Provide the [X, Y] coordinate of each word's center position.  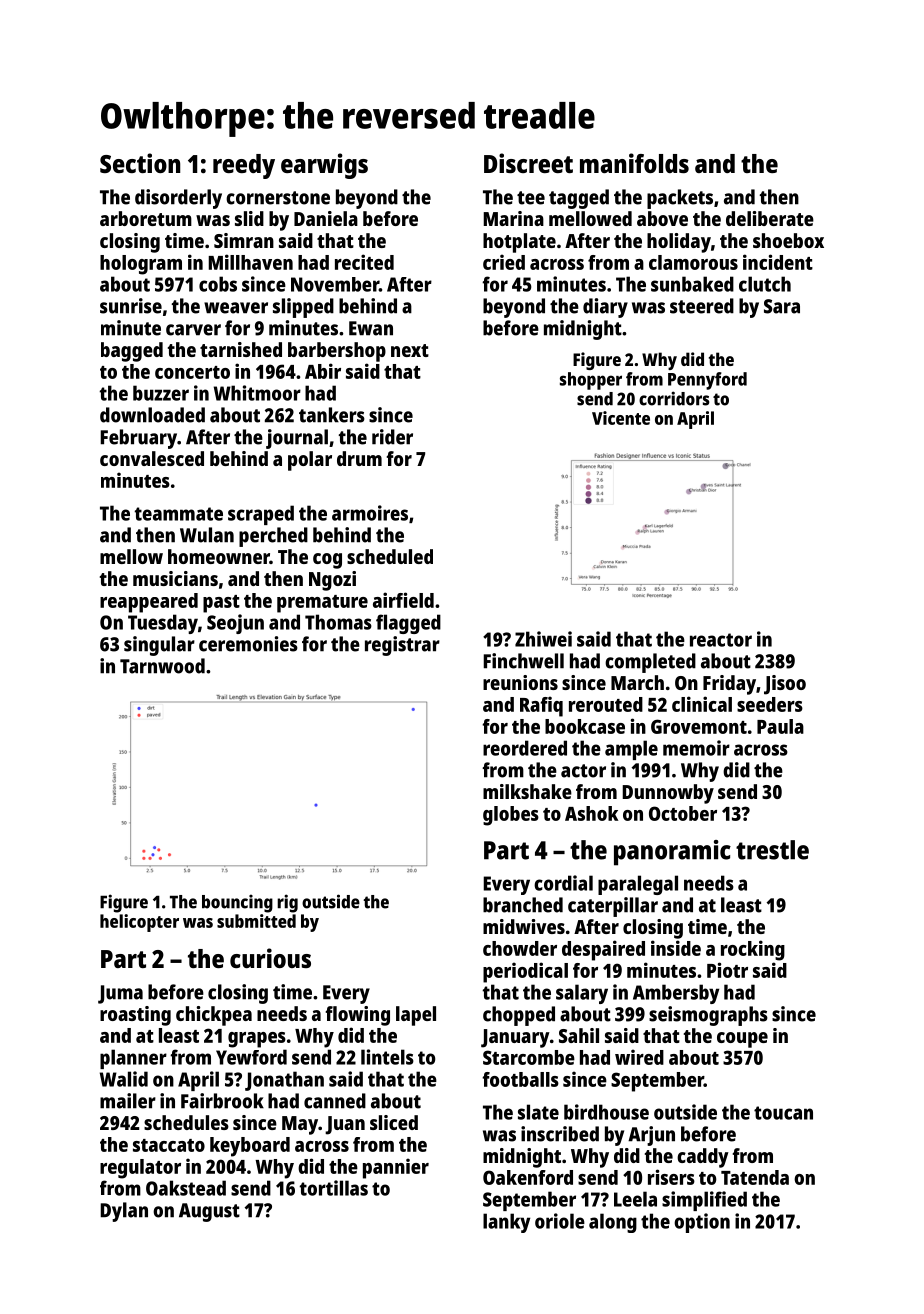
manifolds [634, 163]
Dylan [124, 1212]
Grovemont [699, 726]
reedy [244, 166]
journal [297, 439]
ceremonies [248, 644]
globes [511, 816]
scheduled [390, 556]
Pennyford [707, 381]
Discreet [528, 163]
